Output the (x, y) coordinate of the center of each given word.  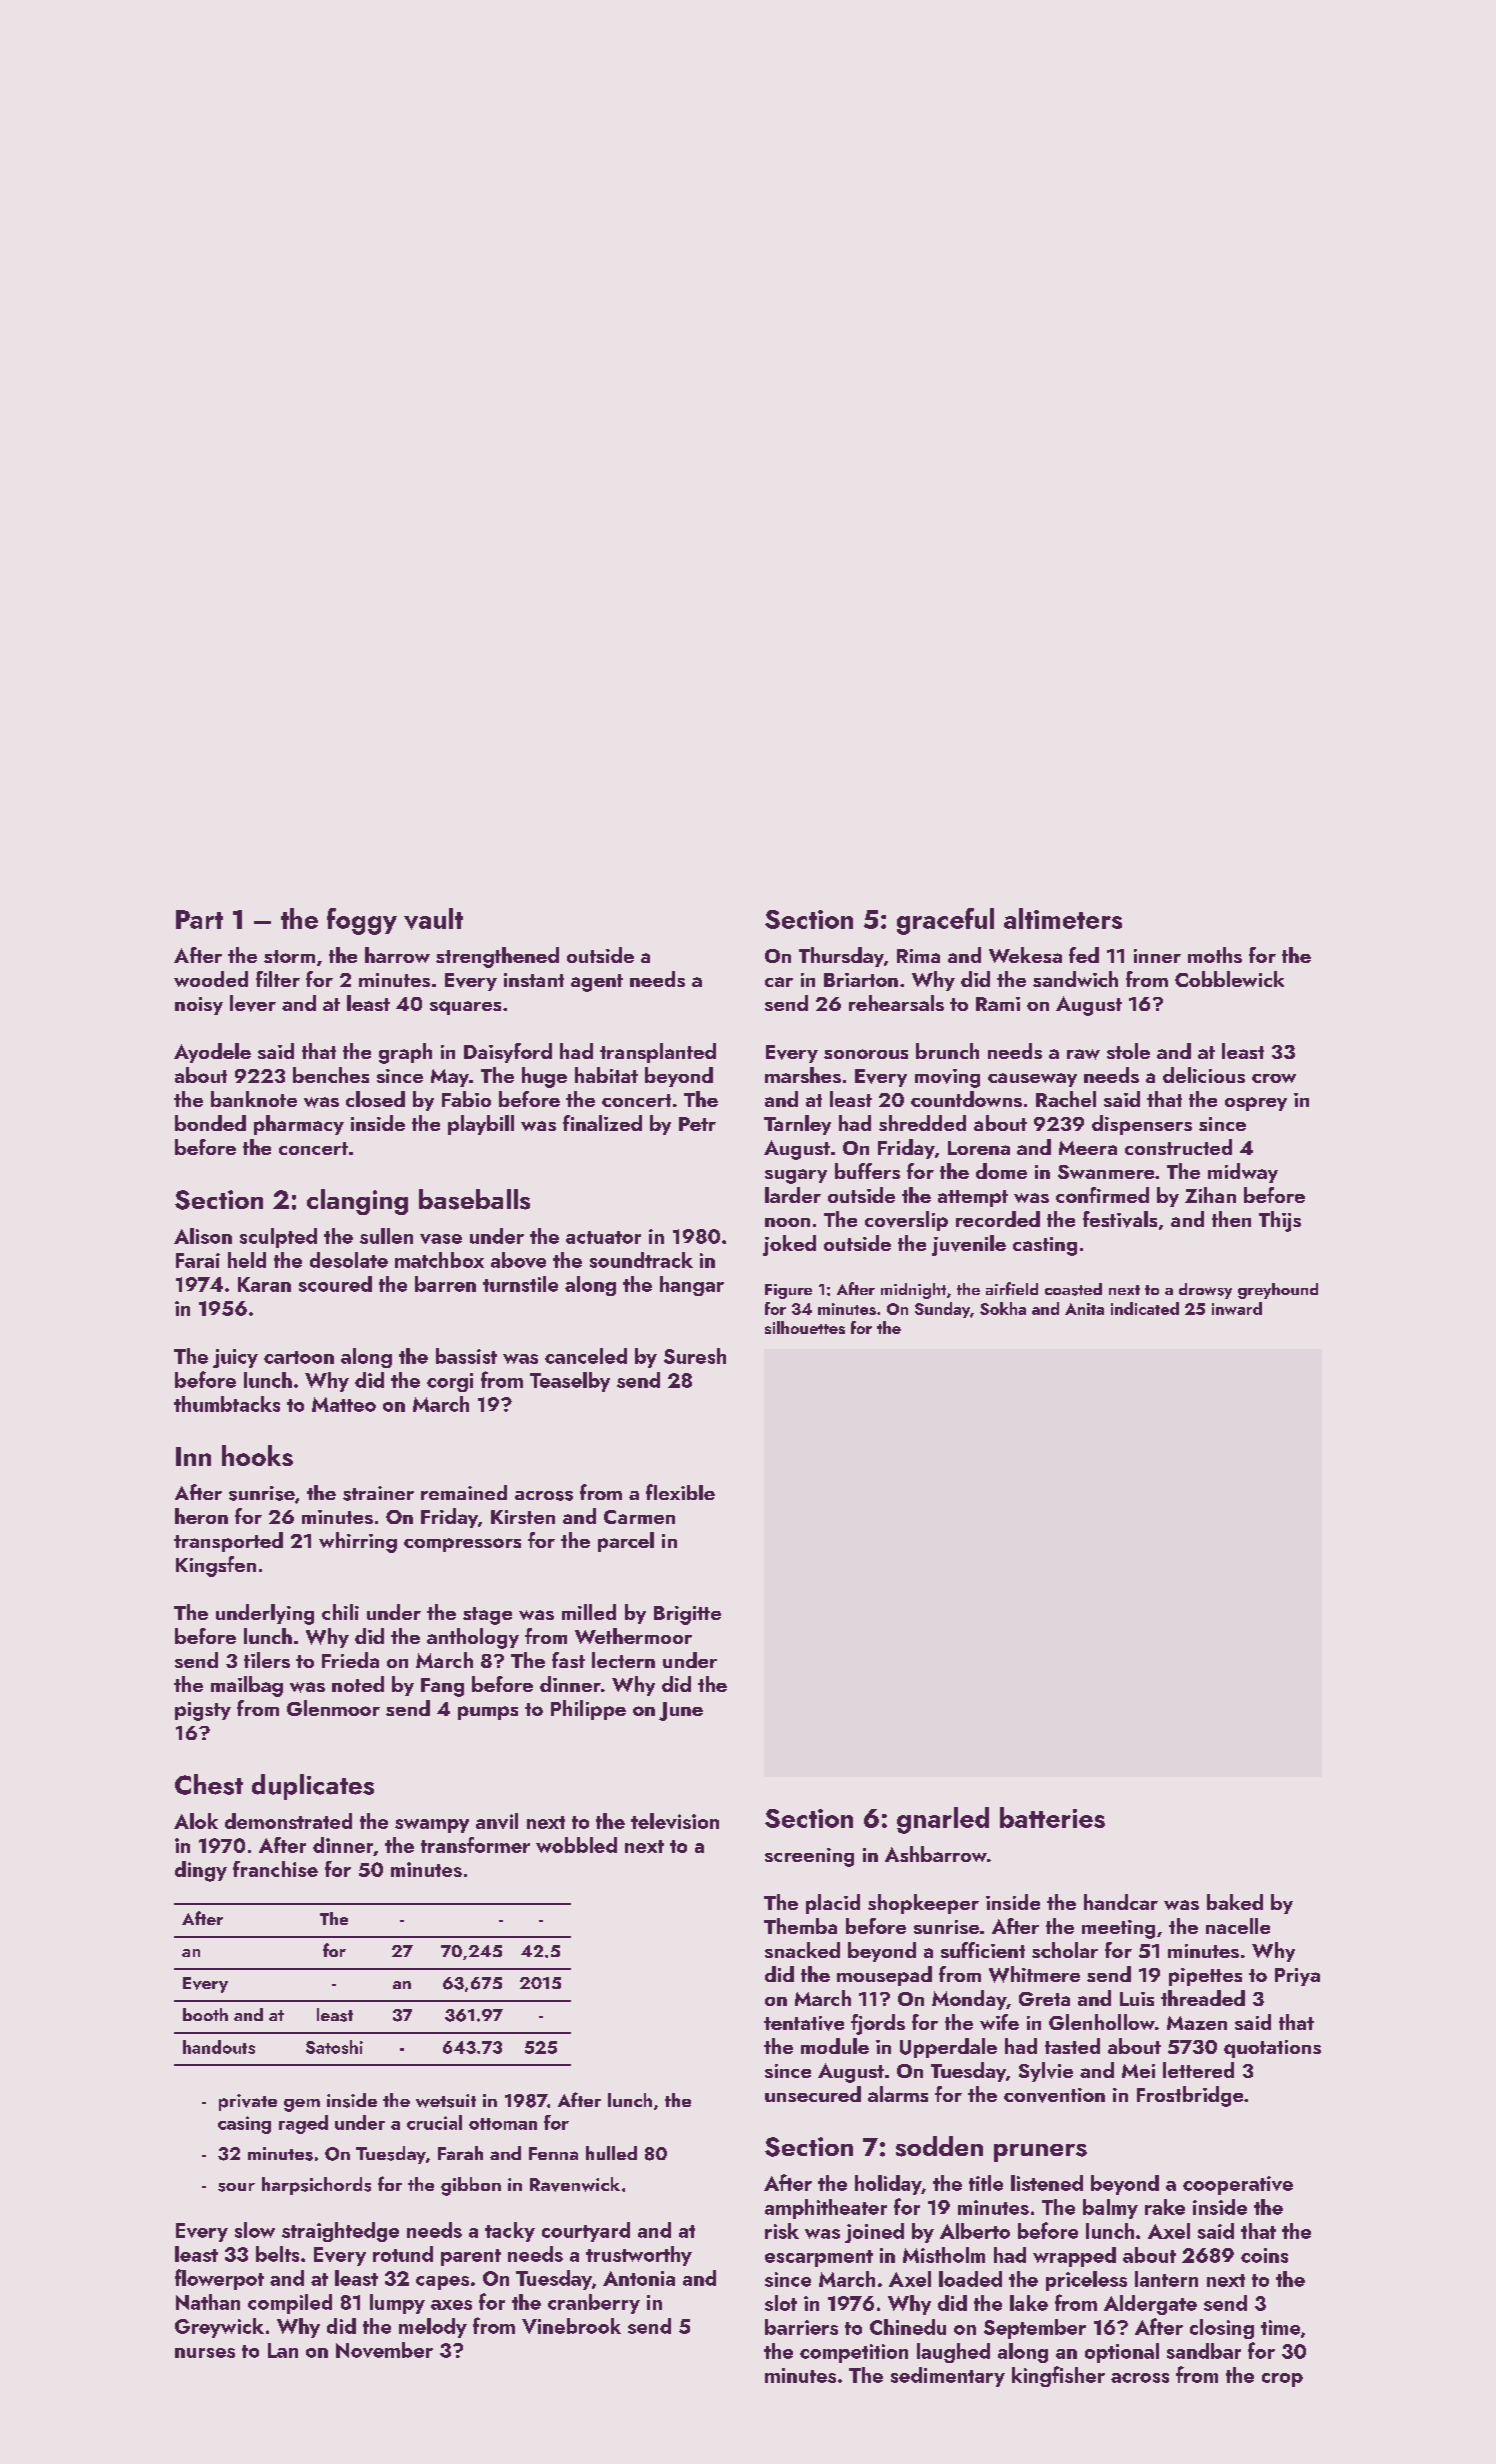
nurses (205, 2353)
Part (199, 919)
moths (1215, 955)
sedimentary (948, 2377)
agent (597, 983)
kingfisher (1058, 2376)
